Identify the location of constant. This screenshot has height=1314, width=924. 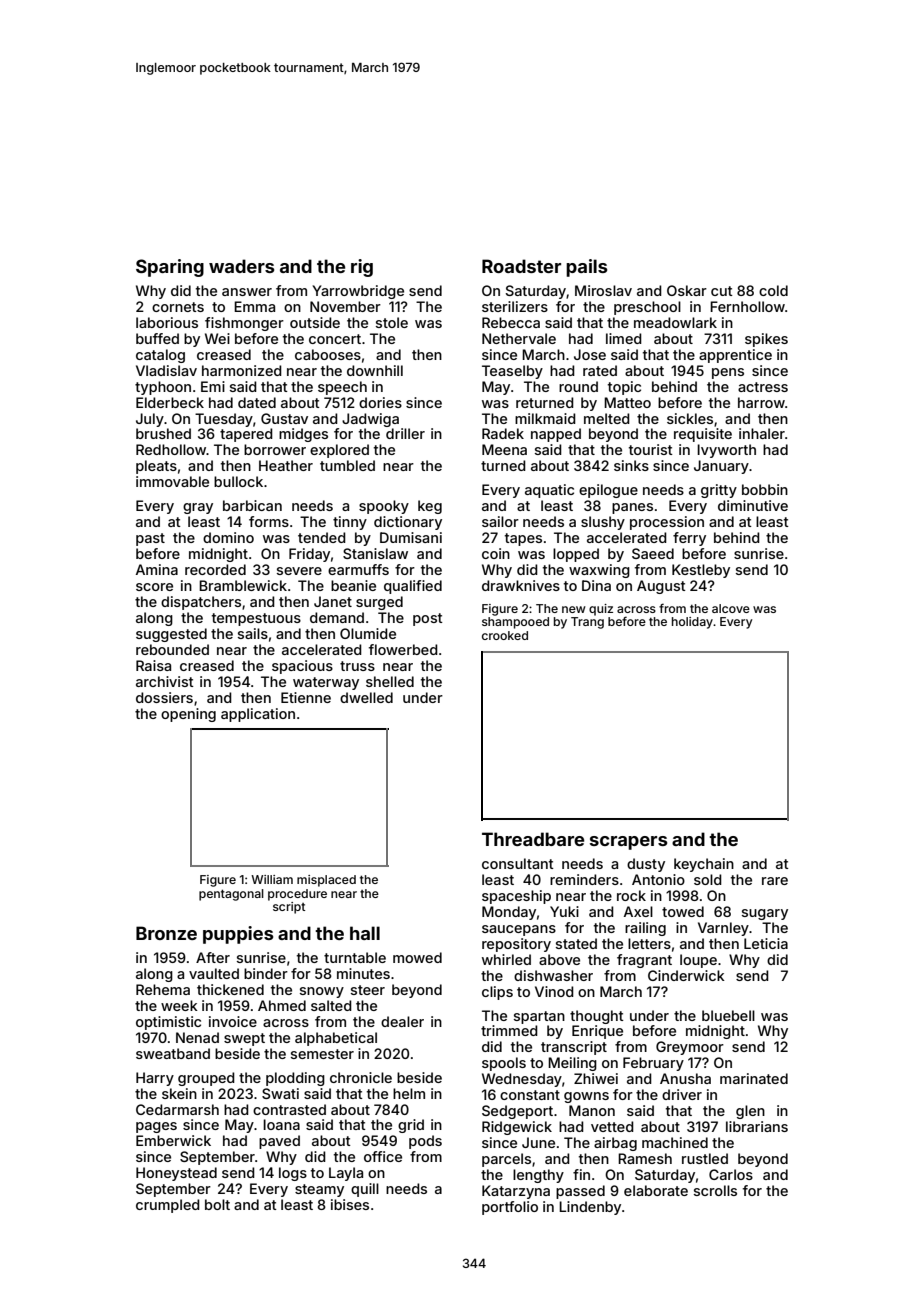
(530, 1095).
